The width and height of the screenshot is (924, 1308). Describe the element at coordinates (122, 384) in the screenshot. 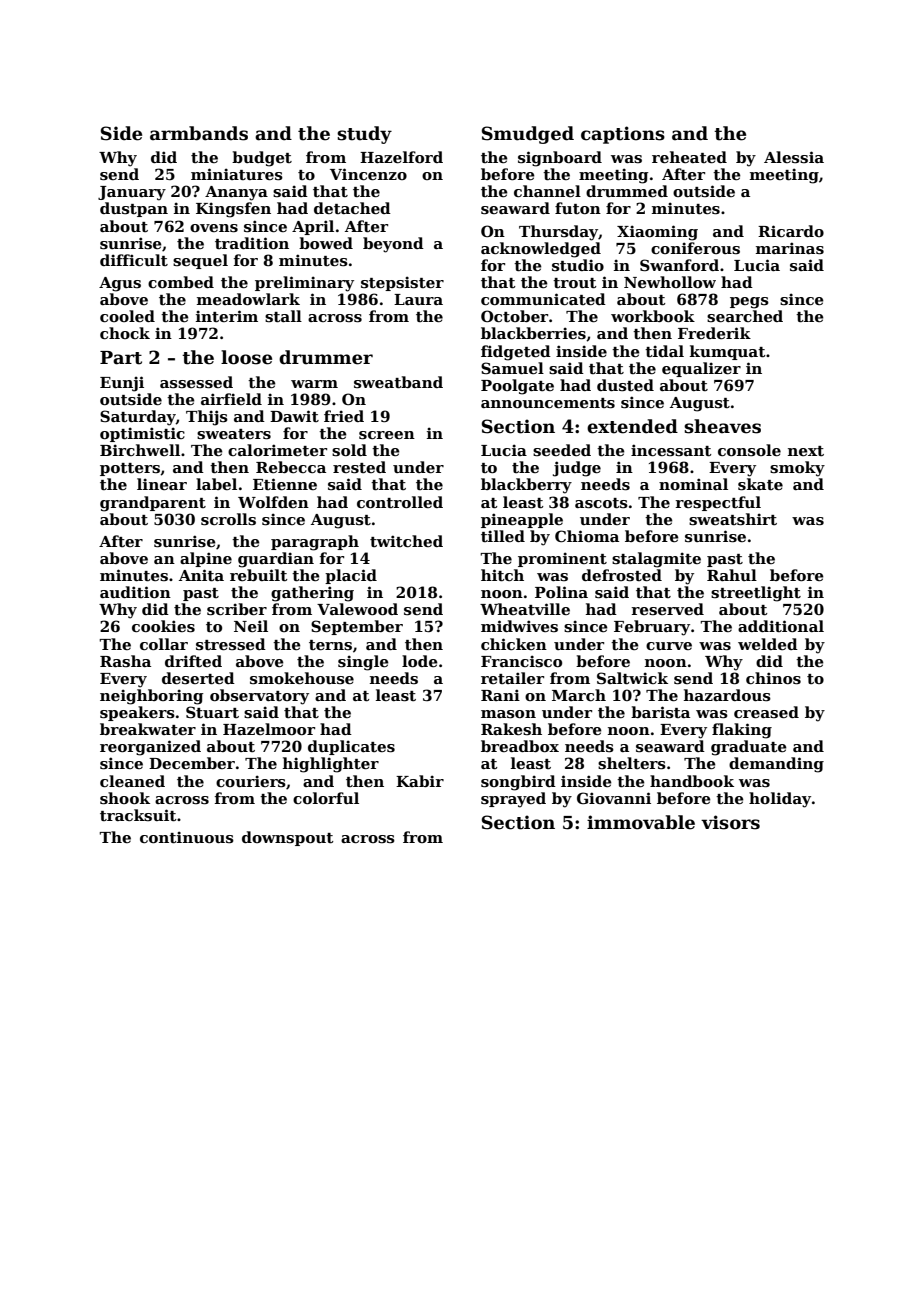

I see `Eunji` at that location.
